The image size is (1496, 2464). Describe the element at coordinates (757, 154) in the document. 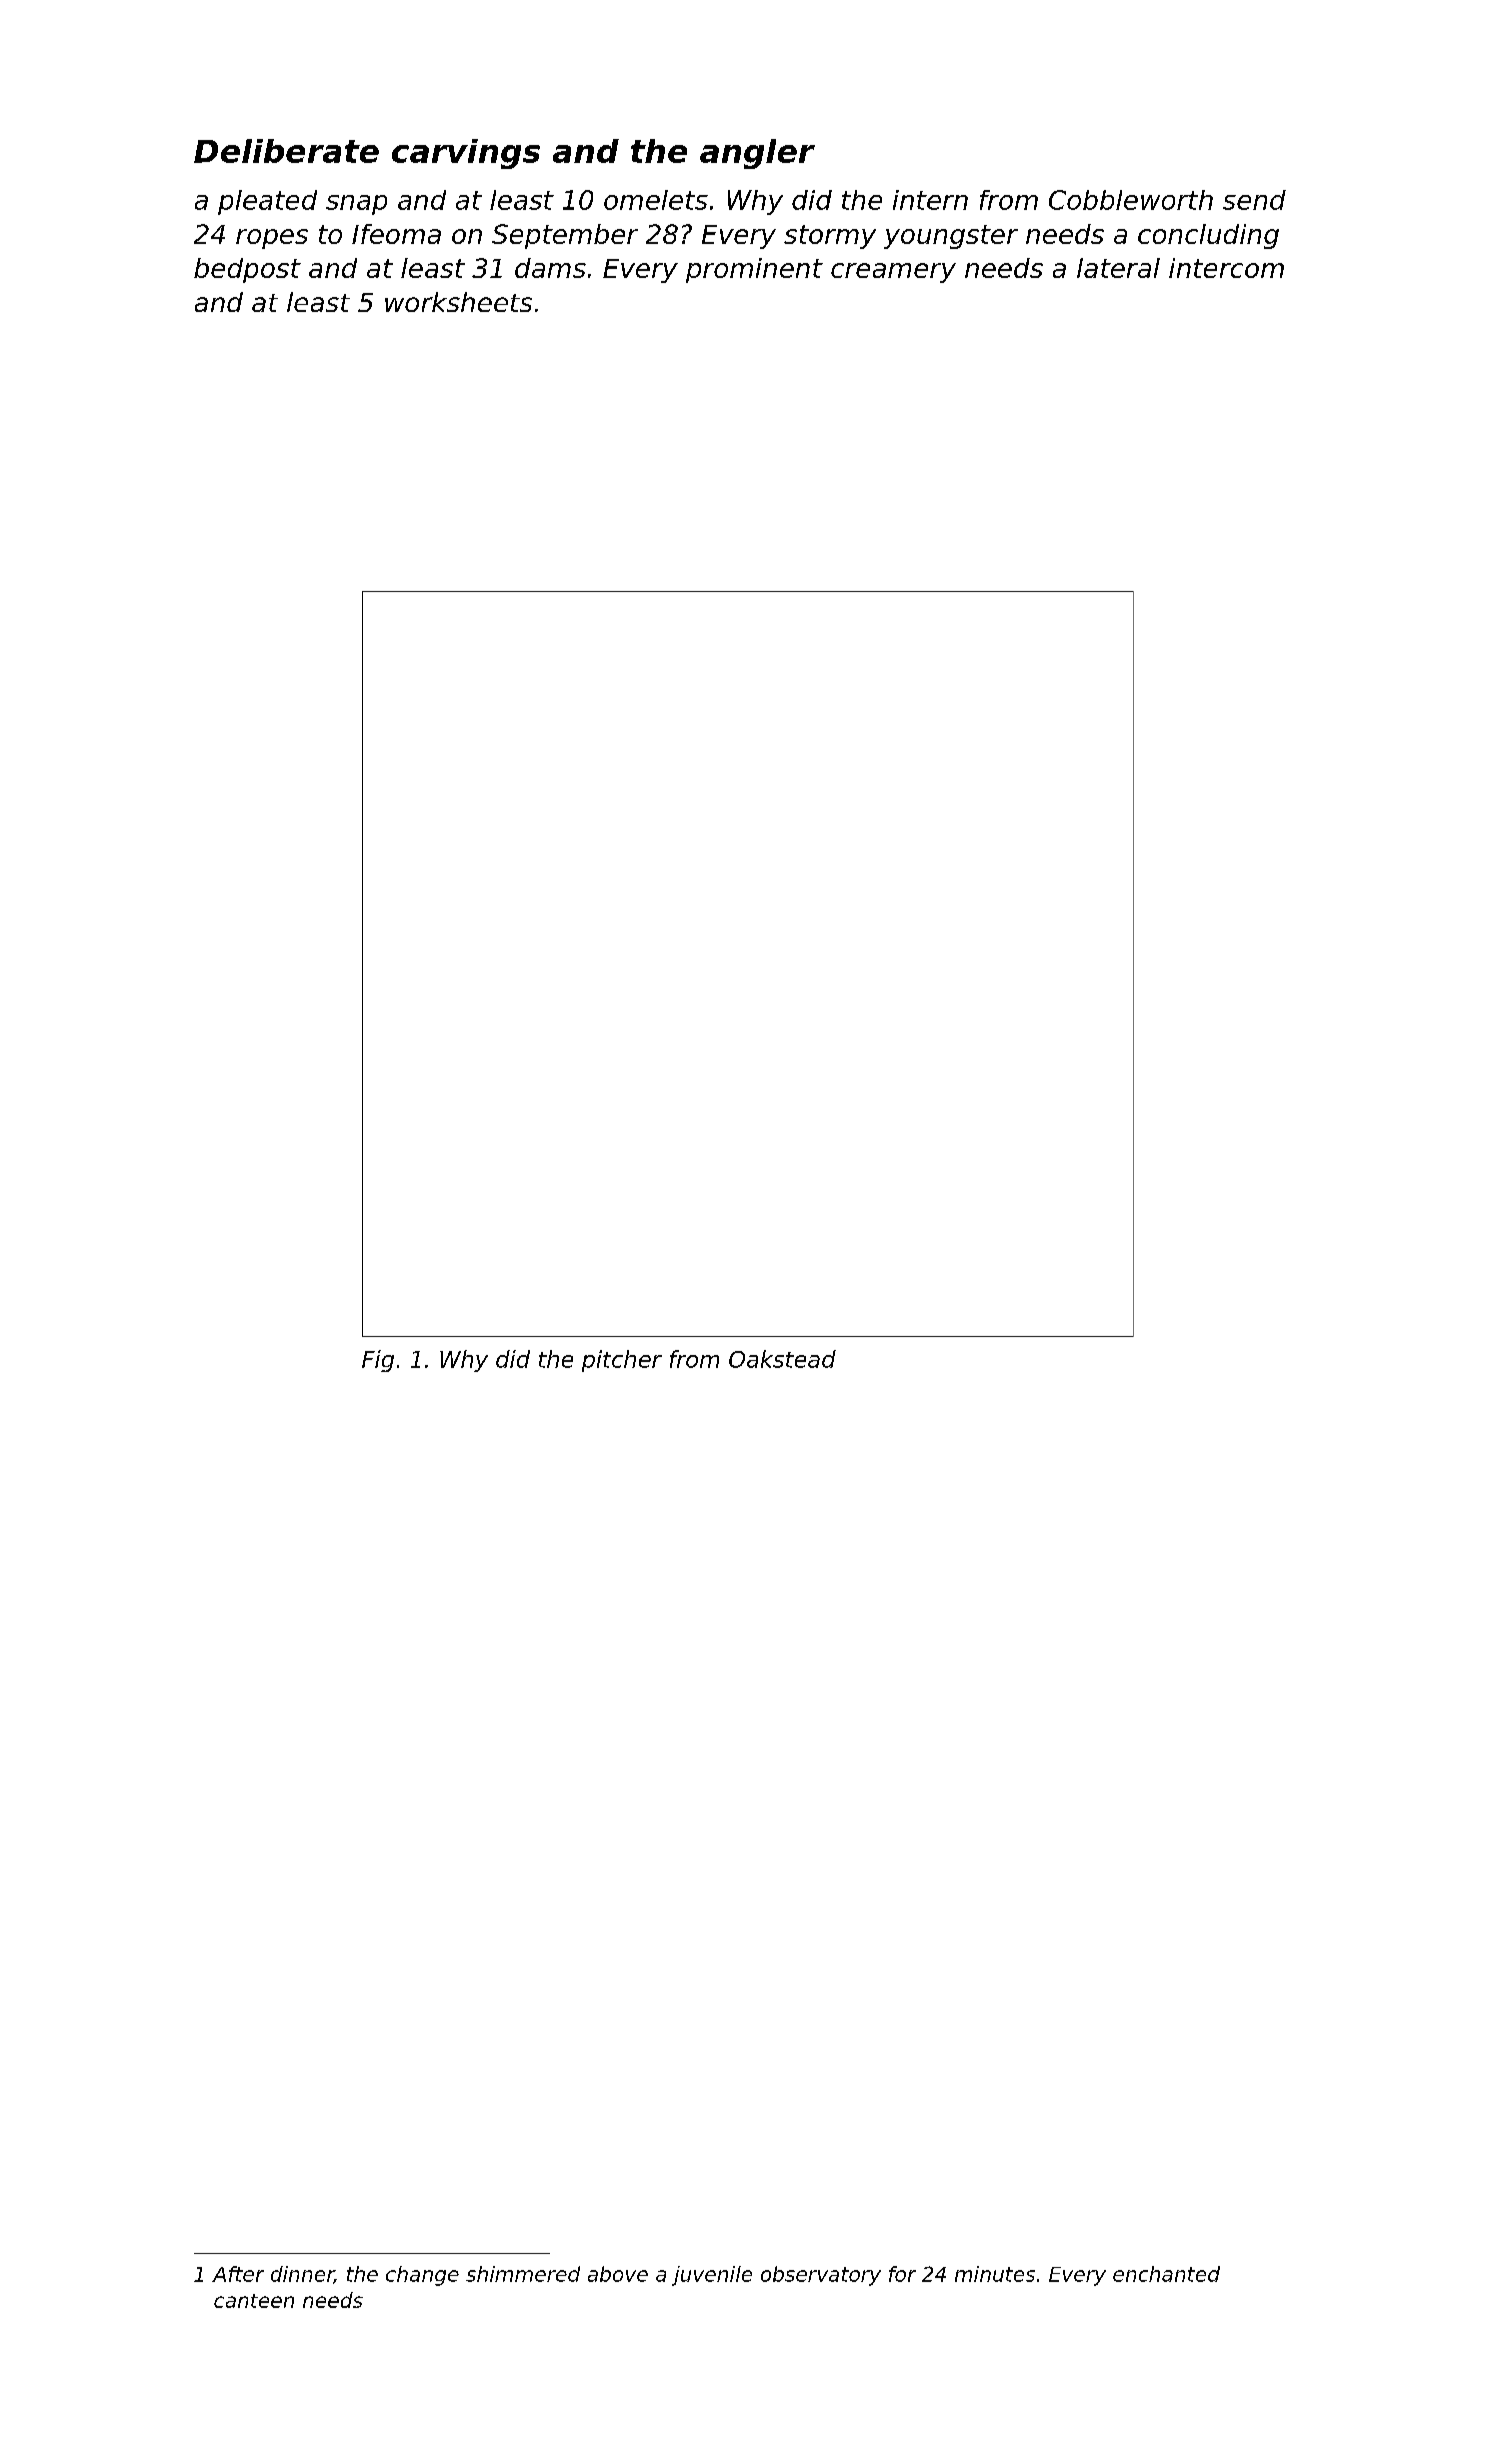

I see `angler` at that location.
